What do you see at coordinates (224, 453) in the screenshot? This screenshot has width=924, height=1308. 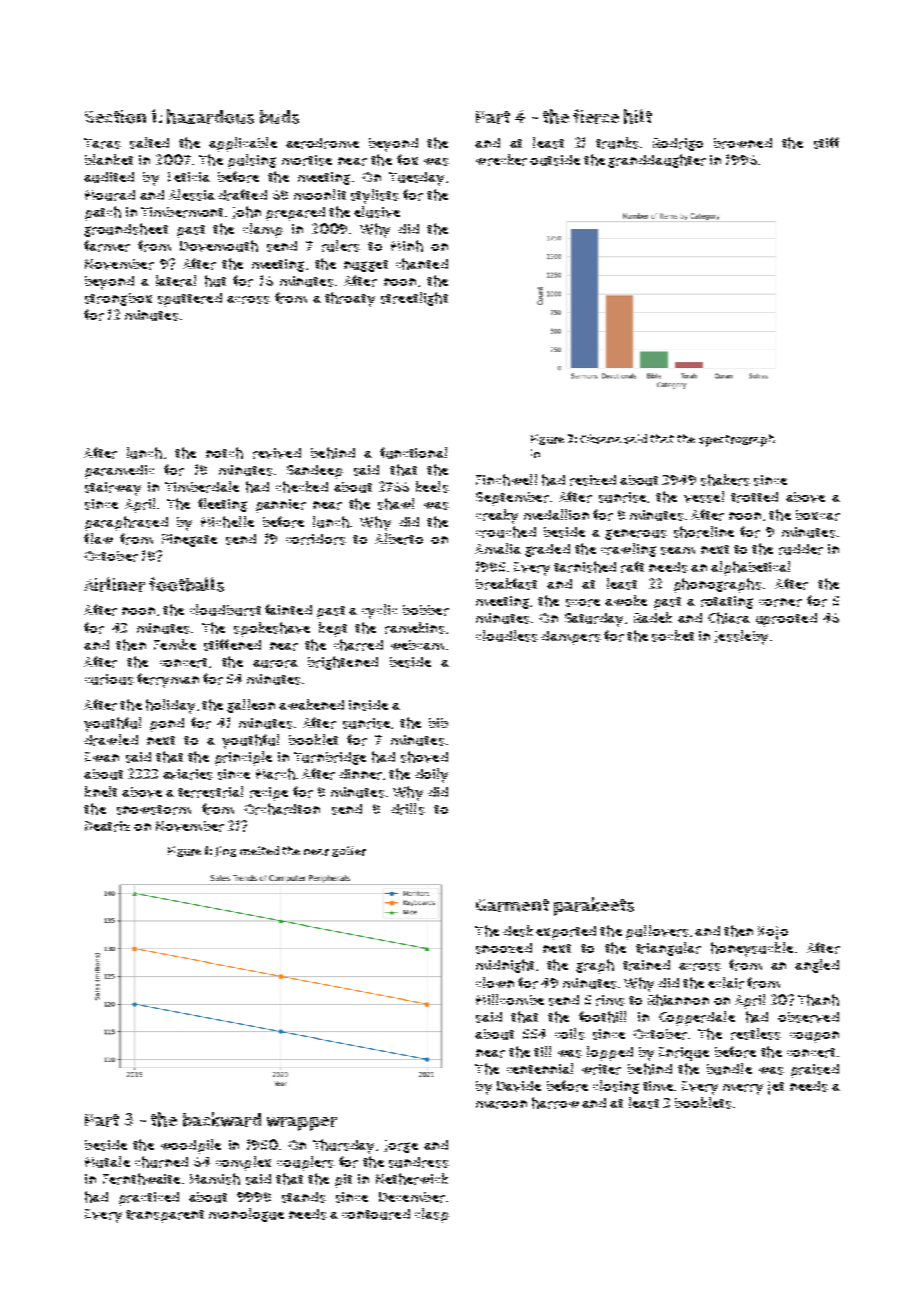 I see `notch` at bounding box center [224, 453].
